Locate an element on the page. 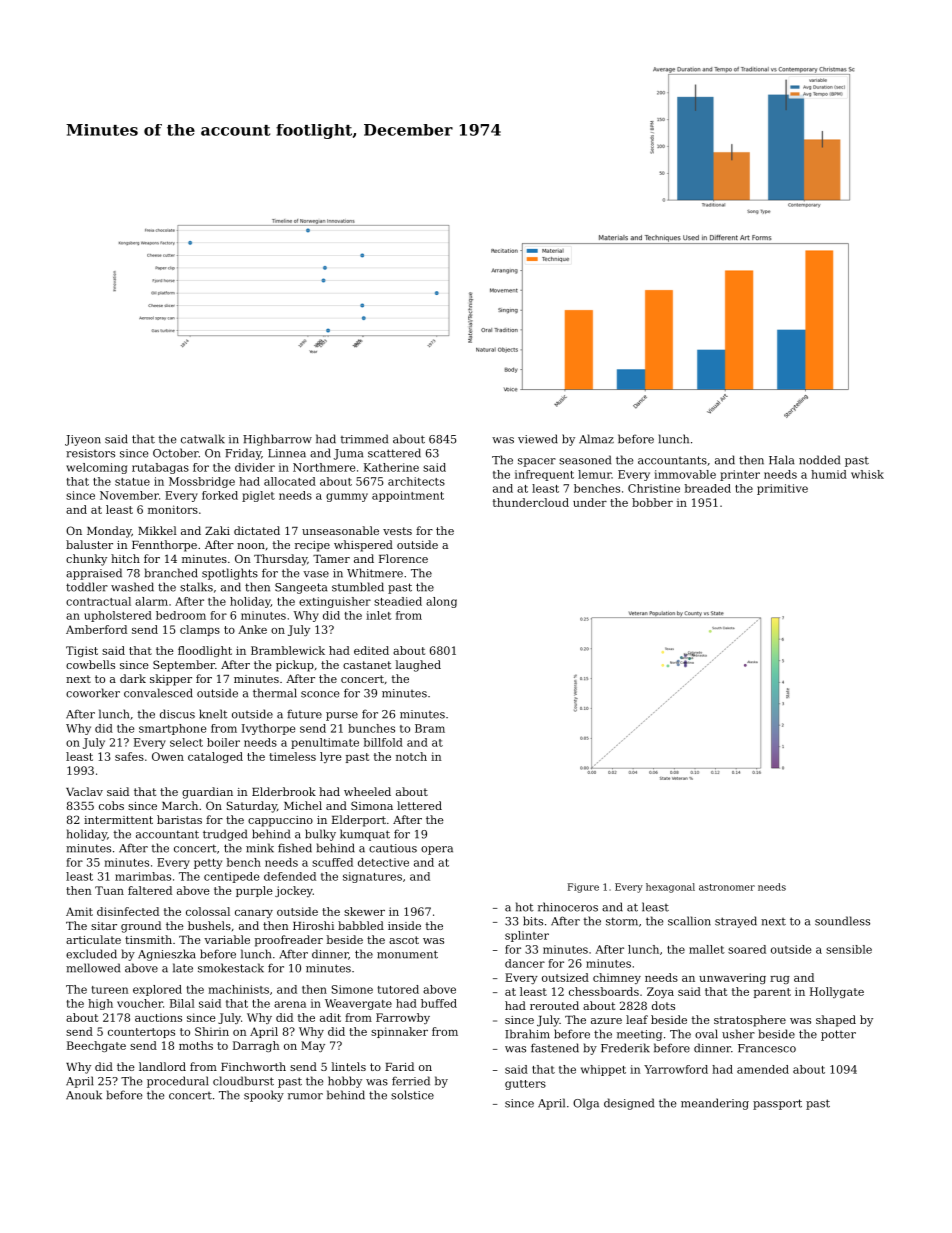 The image size is (952, 1233). billfold is located at coordinates (383, 742).
